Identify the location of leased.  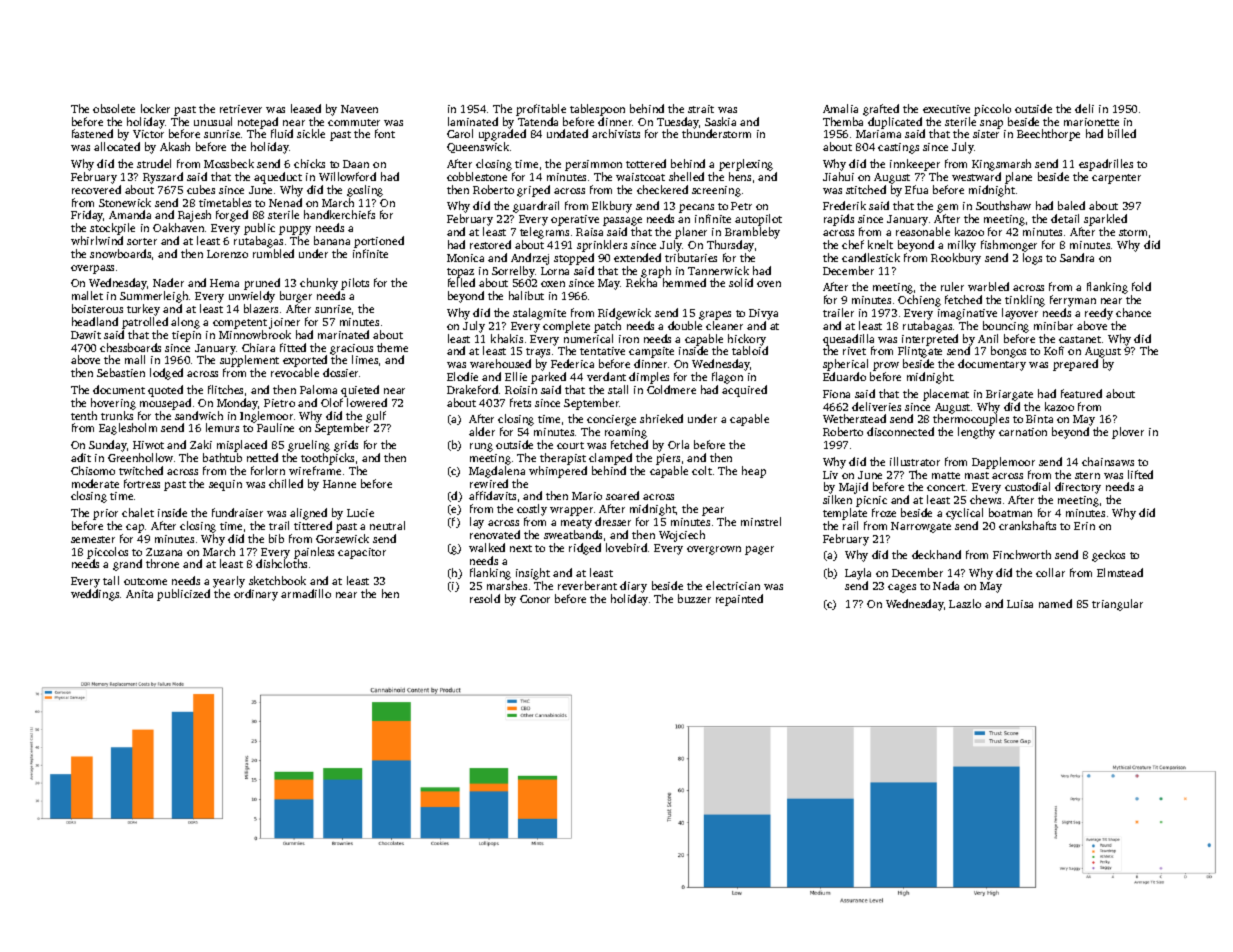
(306, 108).
